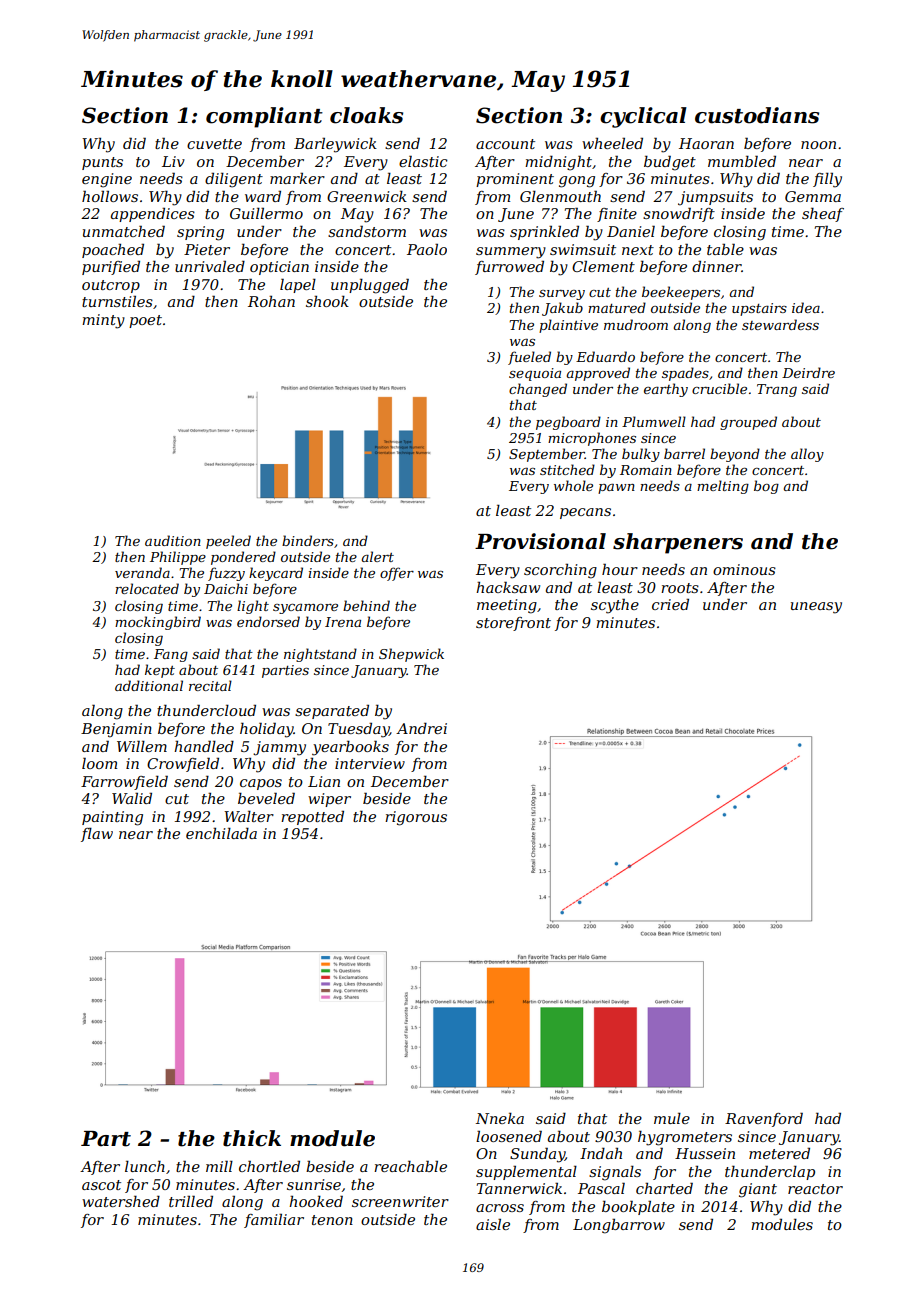  What do you see at coordinates (214, 144) in the page?
I see `cuvette` at bounding box center [214, 144].
